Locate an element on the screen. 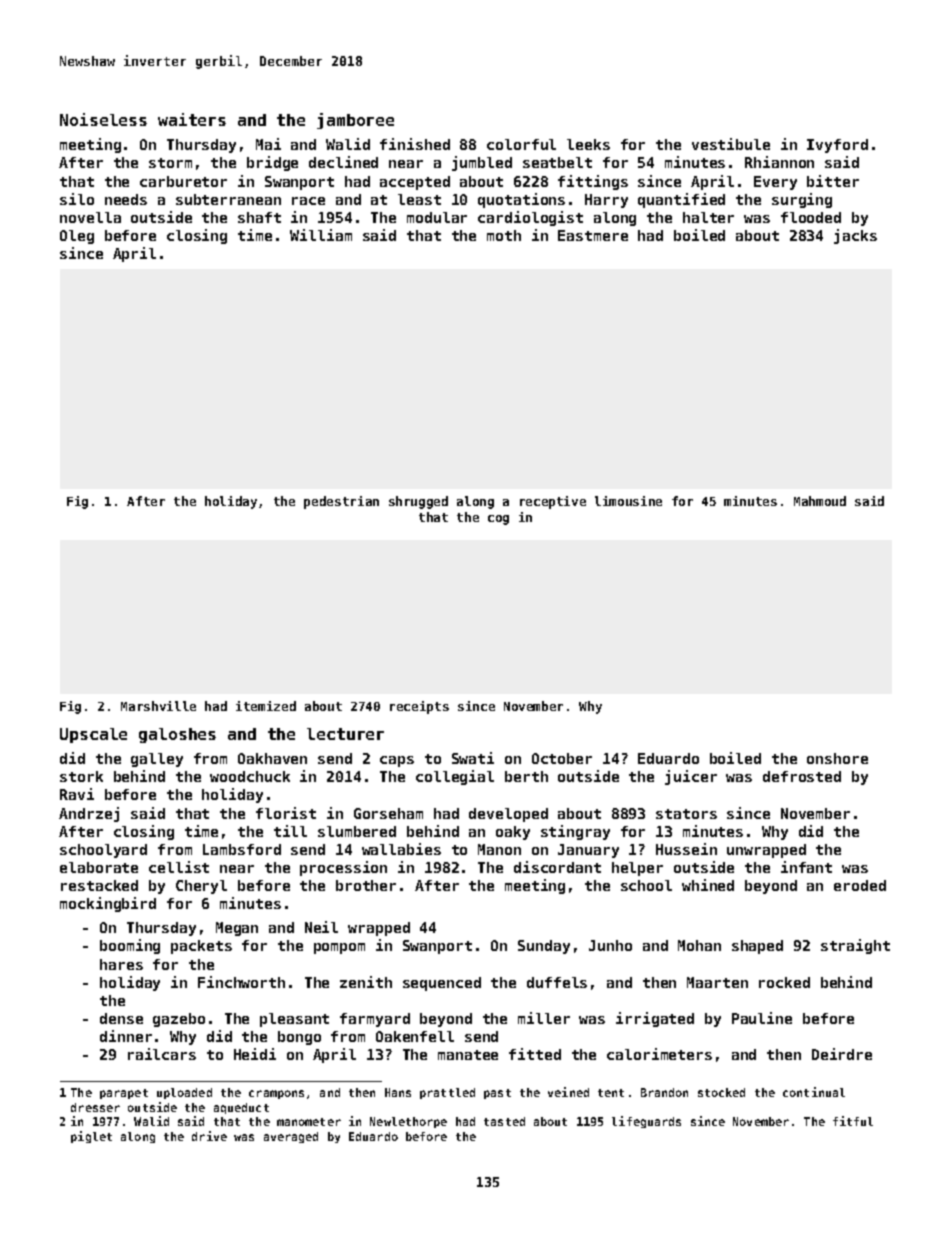 The image size is (952, 1233). waiters is located at coordinates (192, 119).
